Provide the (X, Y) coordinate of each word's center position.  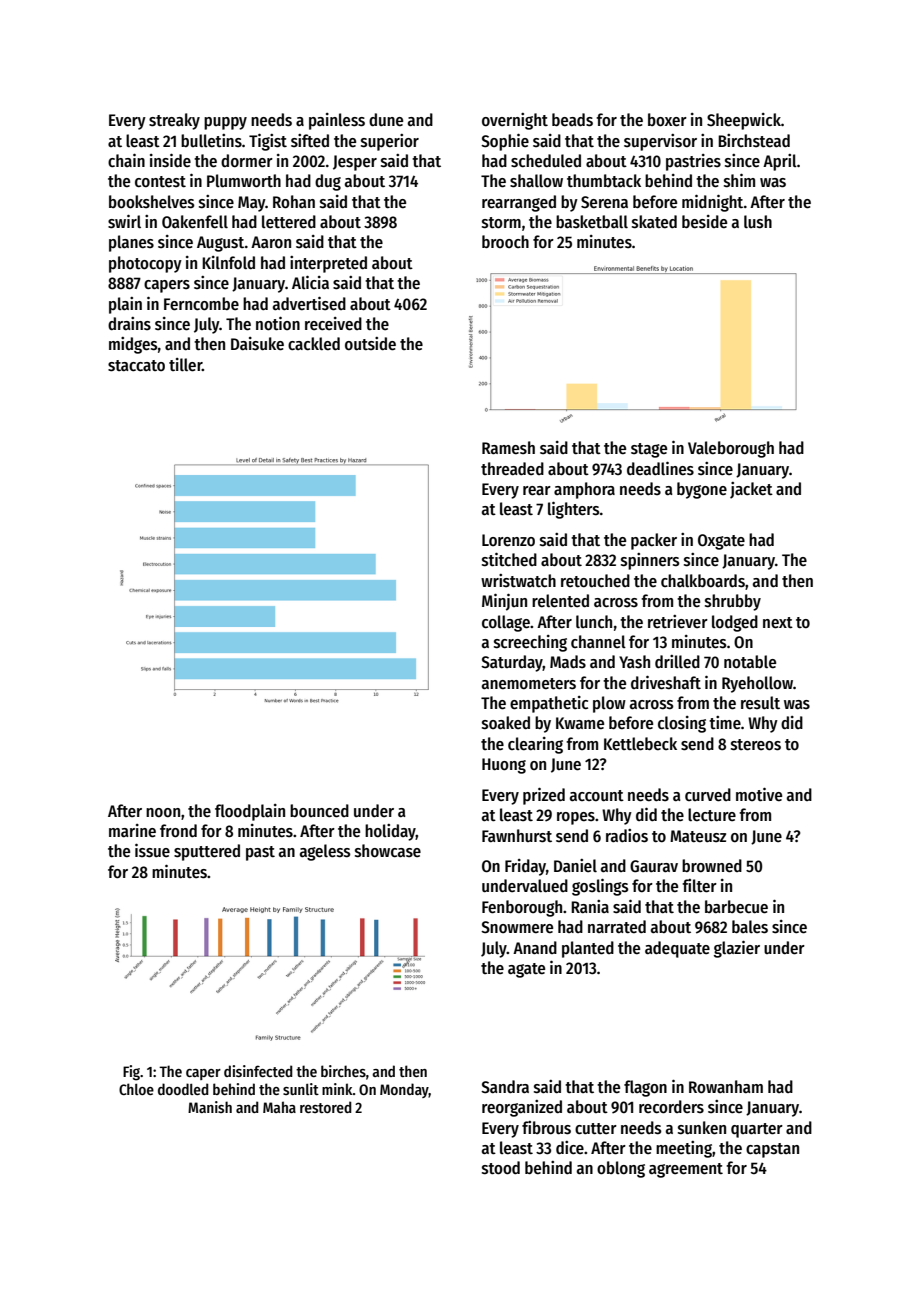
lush (758, 222)
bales (750, 927)
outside (370, 344)
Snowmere (517, 927)
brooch (505, 241)
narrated (617, 927)
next (778, 623)
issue (152, 850)
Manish (210, 1107)
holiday (390, 832)
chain (126, 160)
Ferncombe (201, 304)
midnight (712, 203)
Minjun (504, 602)
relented (560, 601)
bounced (319, 811)
